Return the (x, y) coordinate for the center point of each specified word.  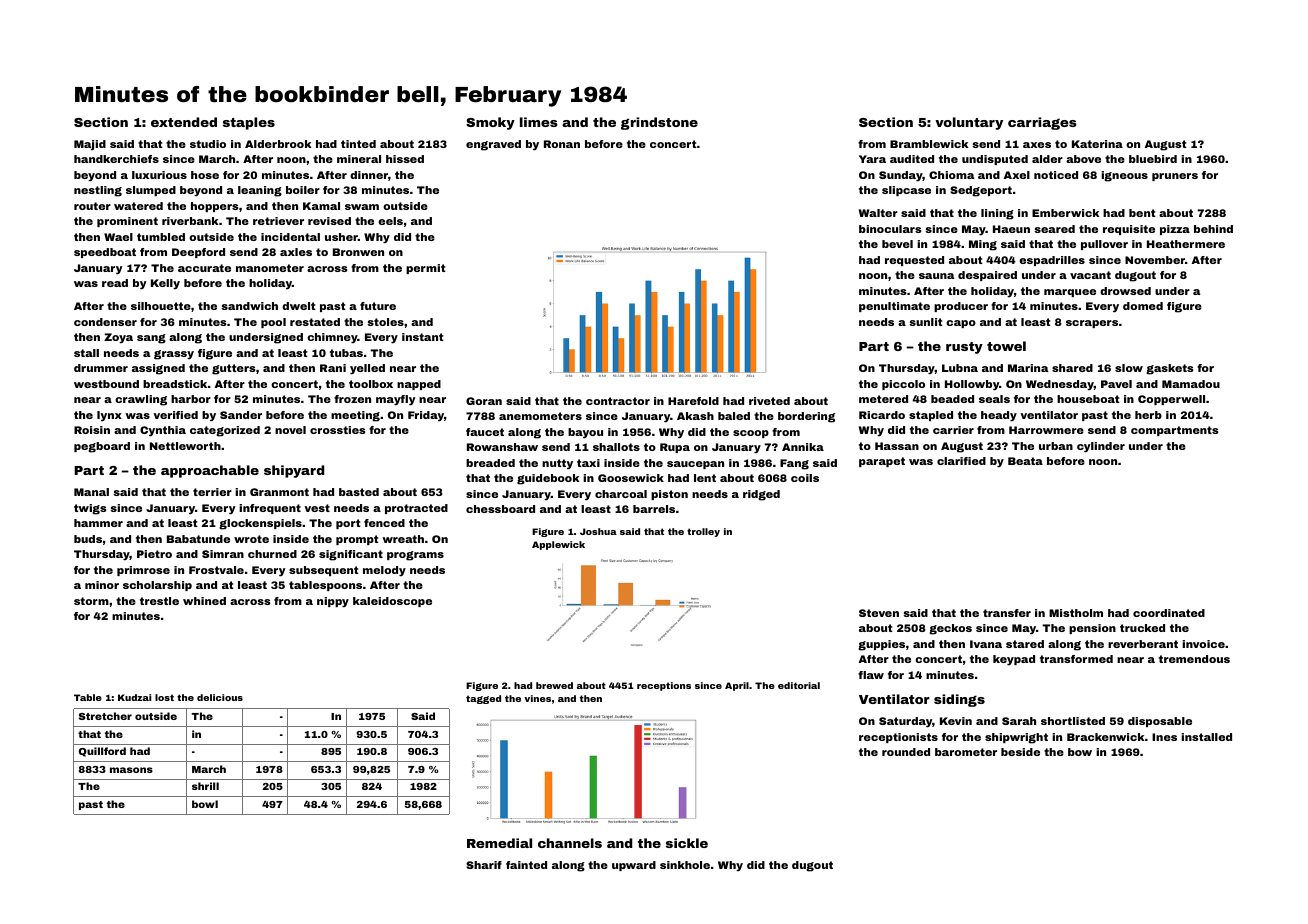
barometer (966, 752)
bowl (205, 804)
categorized (225, 431)
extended (184, 122)
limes (539, 122)
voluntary (969, 123)
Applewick (558, 545)
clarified (961, 461)
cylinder (1101, 447)
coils (805, 478)
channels (570, 843)
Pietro (154, 554)
